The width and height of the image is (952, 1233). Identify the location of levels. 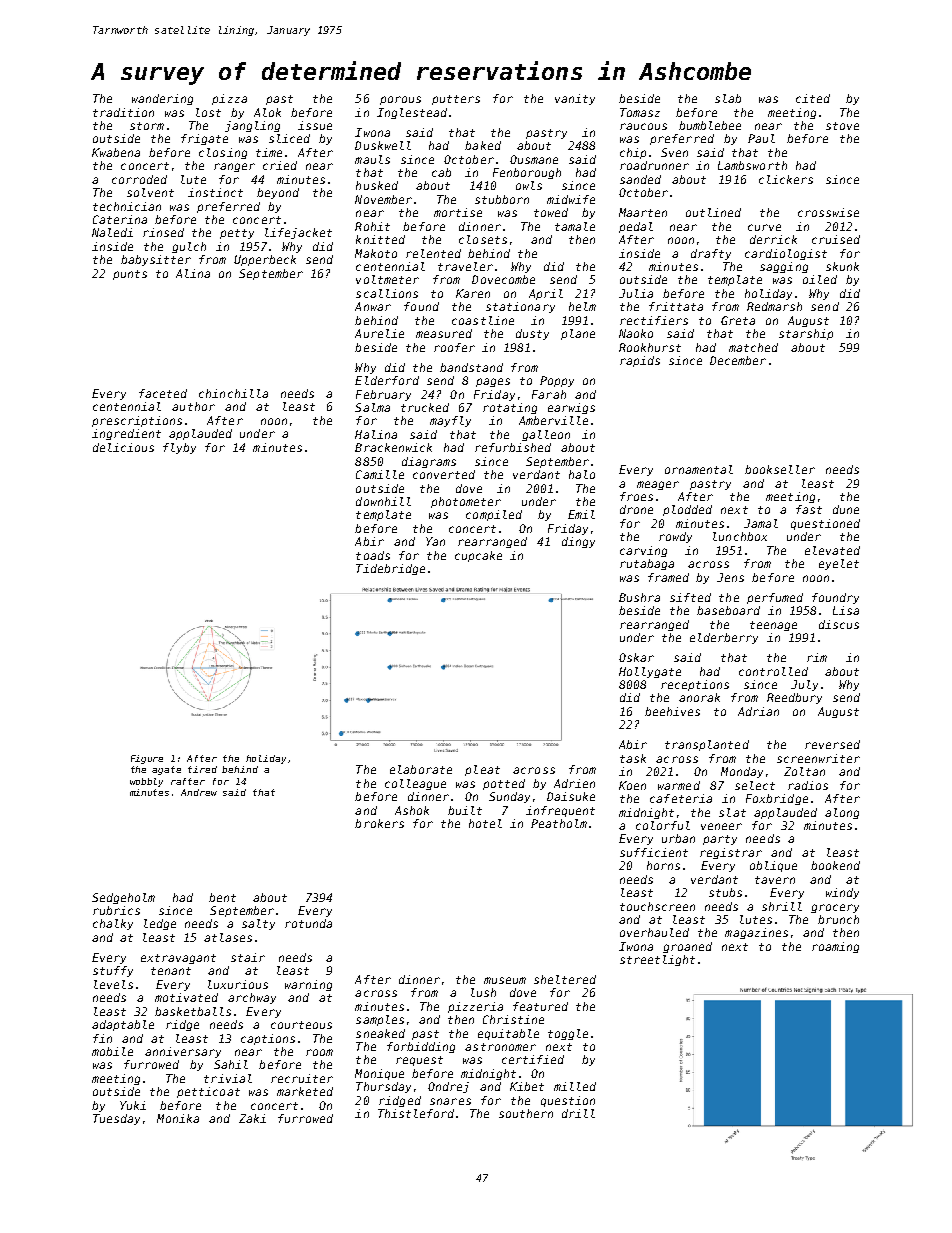
(113, 984).
